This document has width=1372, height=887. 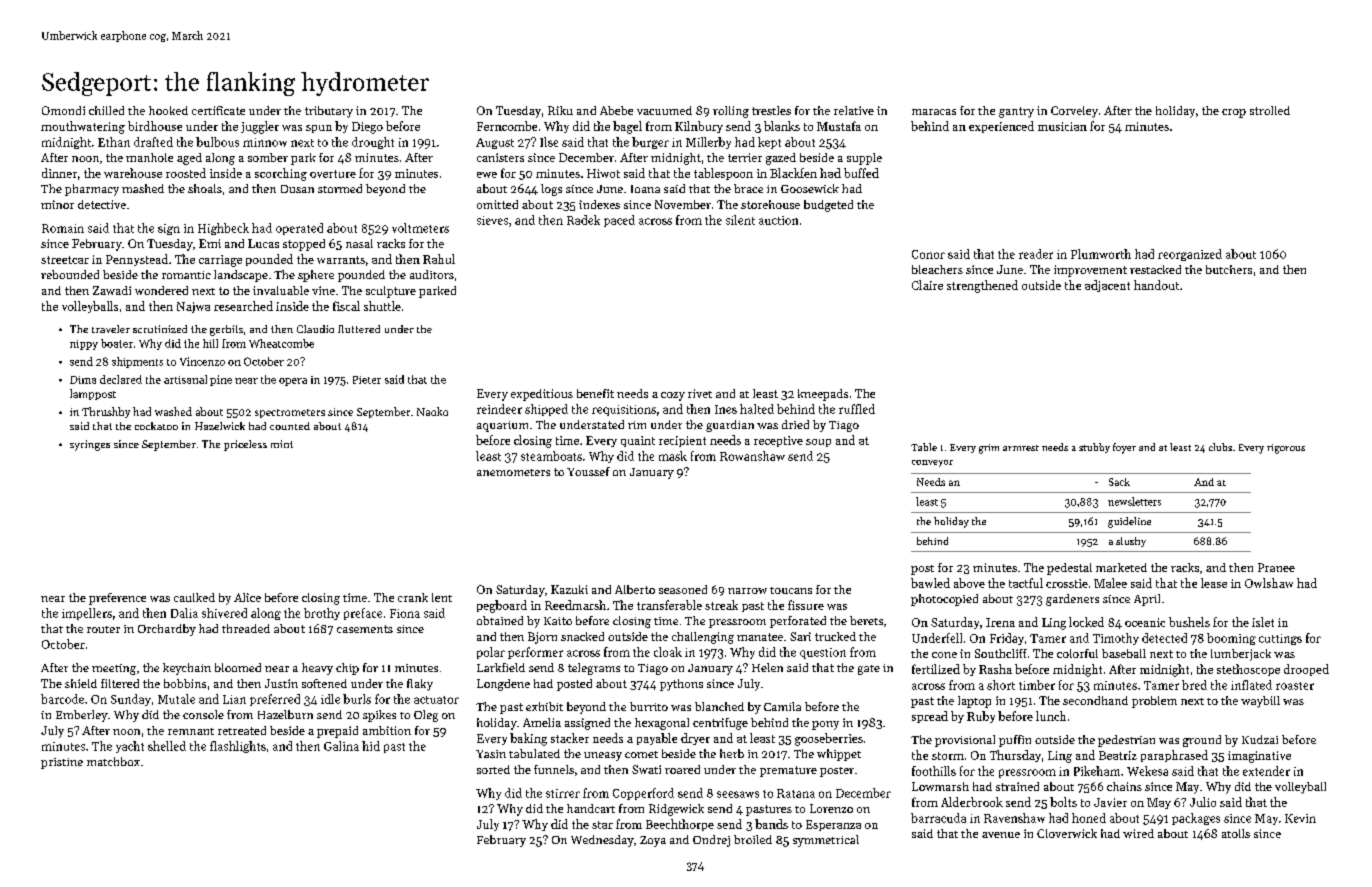 I want to click on sorted, so click(x=493, y=769).
